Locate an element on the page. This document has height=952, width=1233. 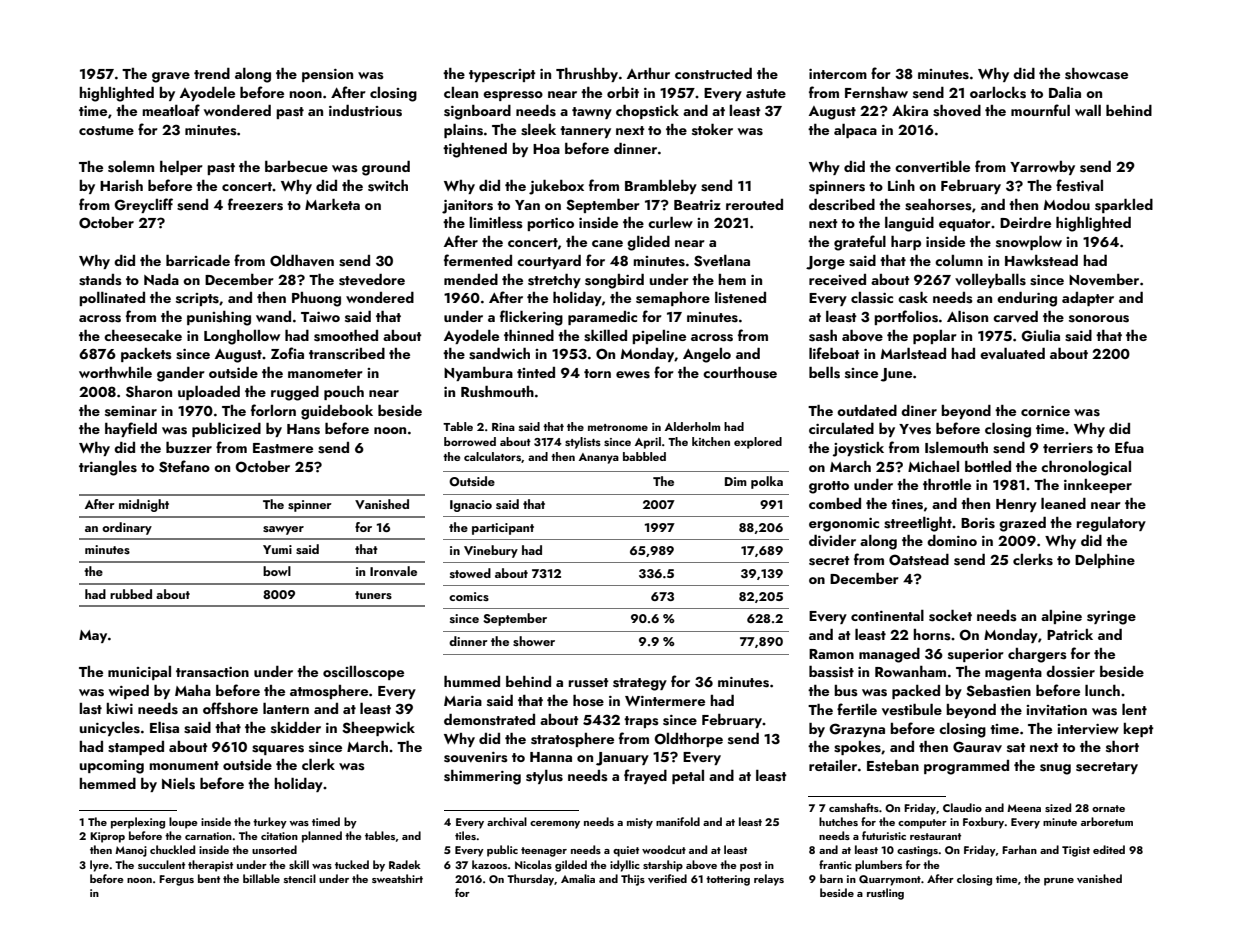
bowl is located at coordinates (277, 571).
